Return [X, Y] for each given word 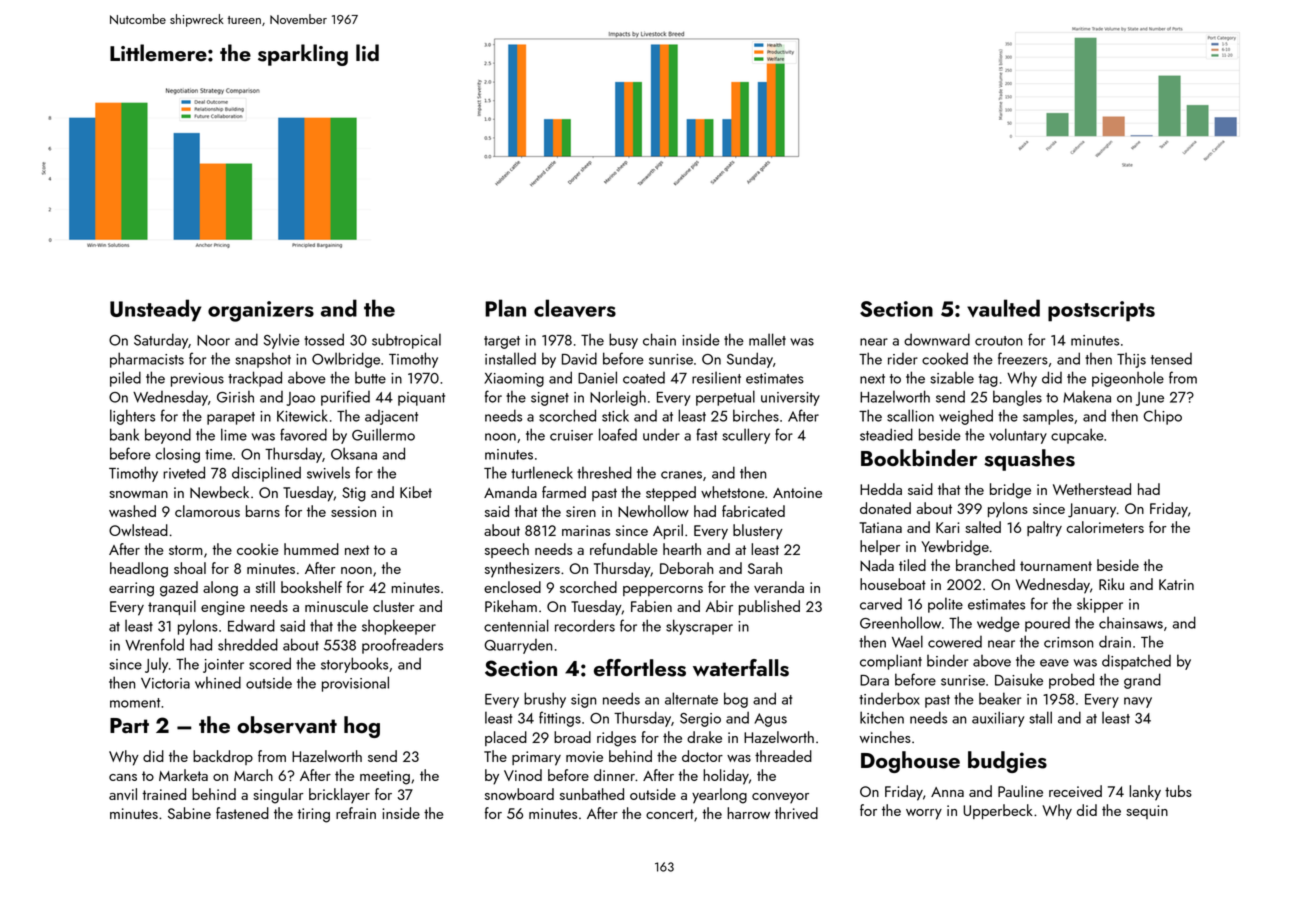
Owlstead [138, 530]
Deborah [686, 568]
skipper [1100, 605]
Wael [907, 641]
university [790, 399]
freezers [1023, 358]
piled [125, 379]
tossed [324, 339]
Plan [505, 308]
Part [129, 725]
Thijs [1131, 360]
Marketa [183, 775]
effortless [640, 668]
